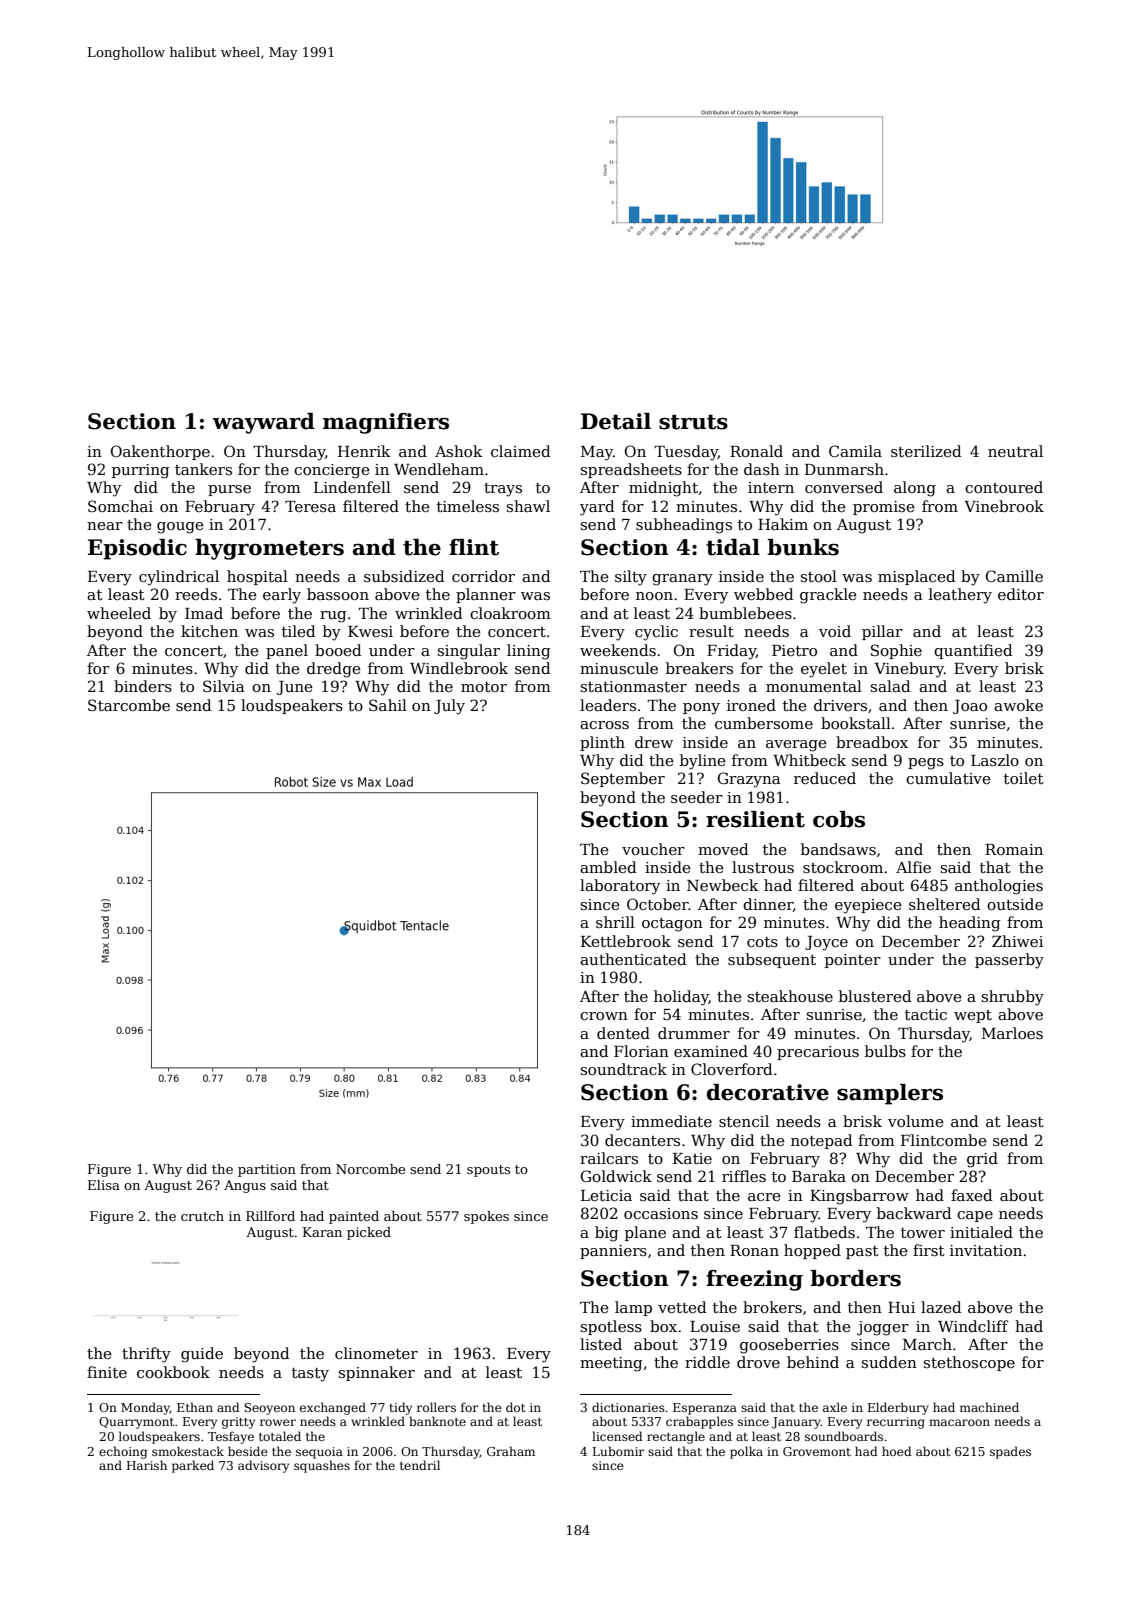 The width and height of the page is (1131, 1600). I want to click on misplaced, so click(917, 577).
